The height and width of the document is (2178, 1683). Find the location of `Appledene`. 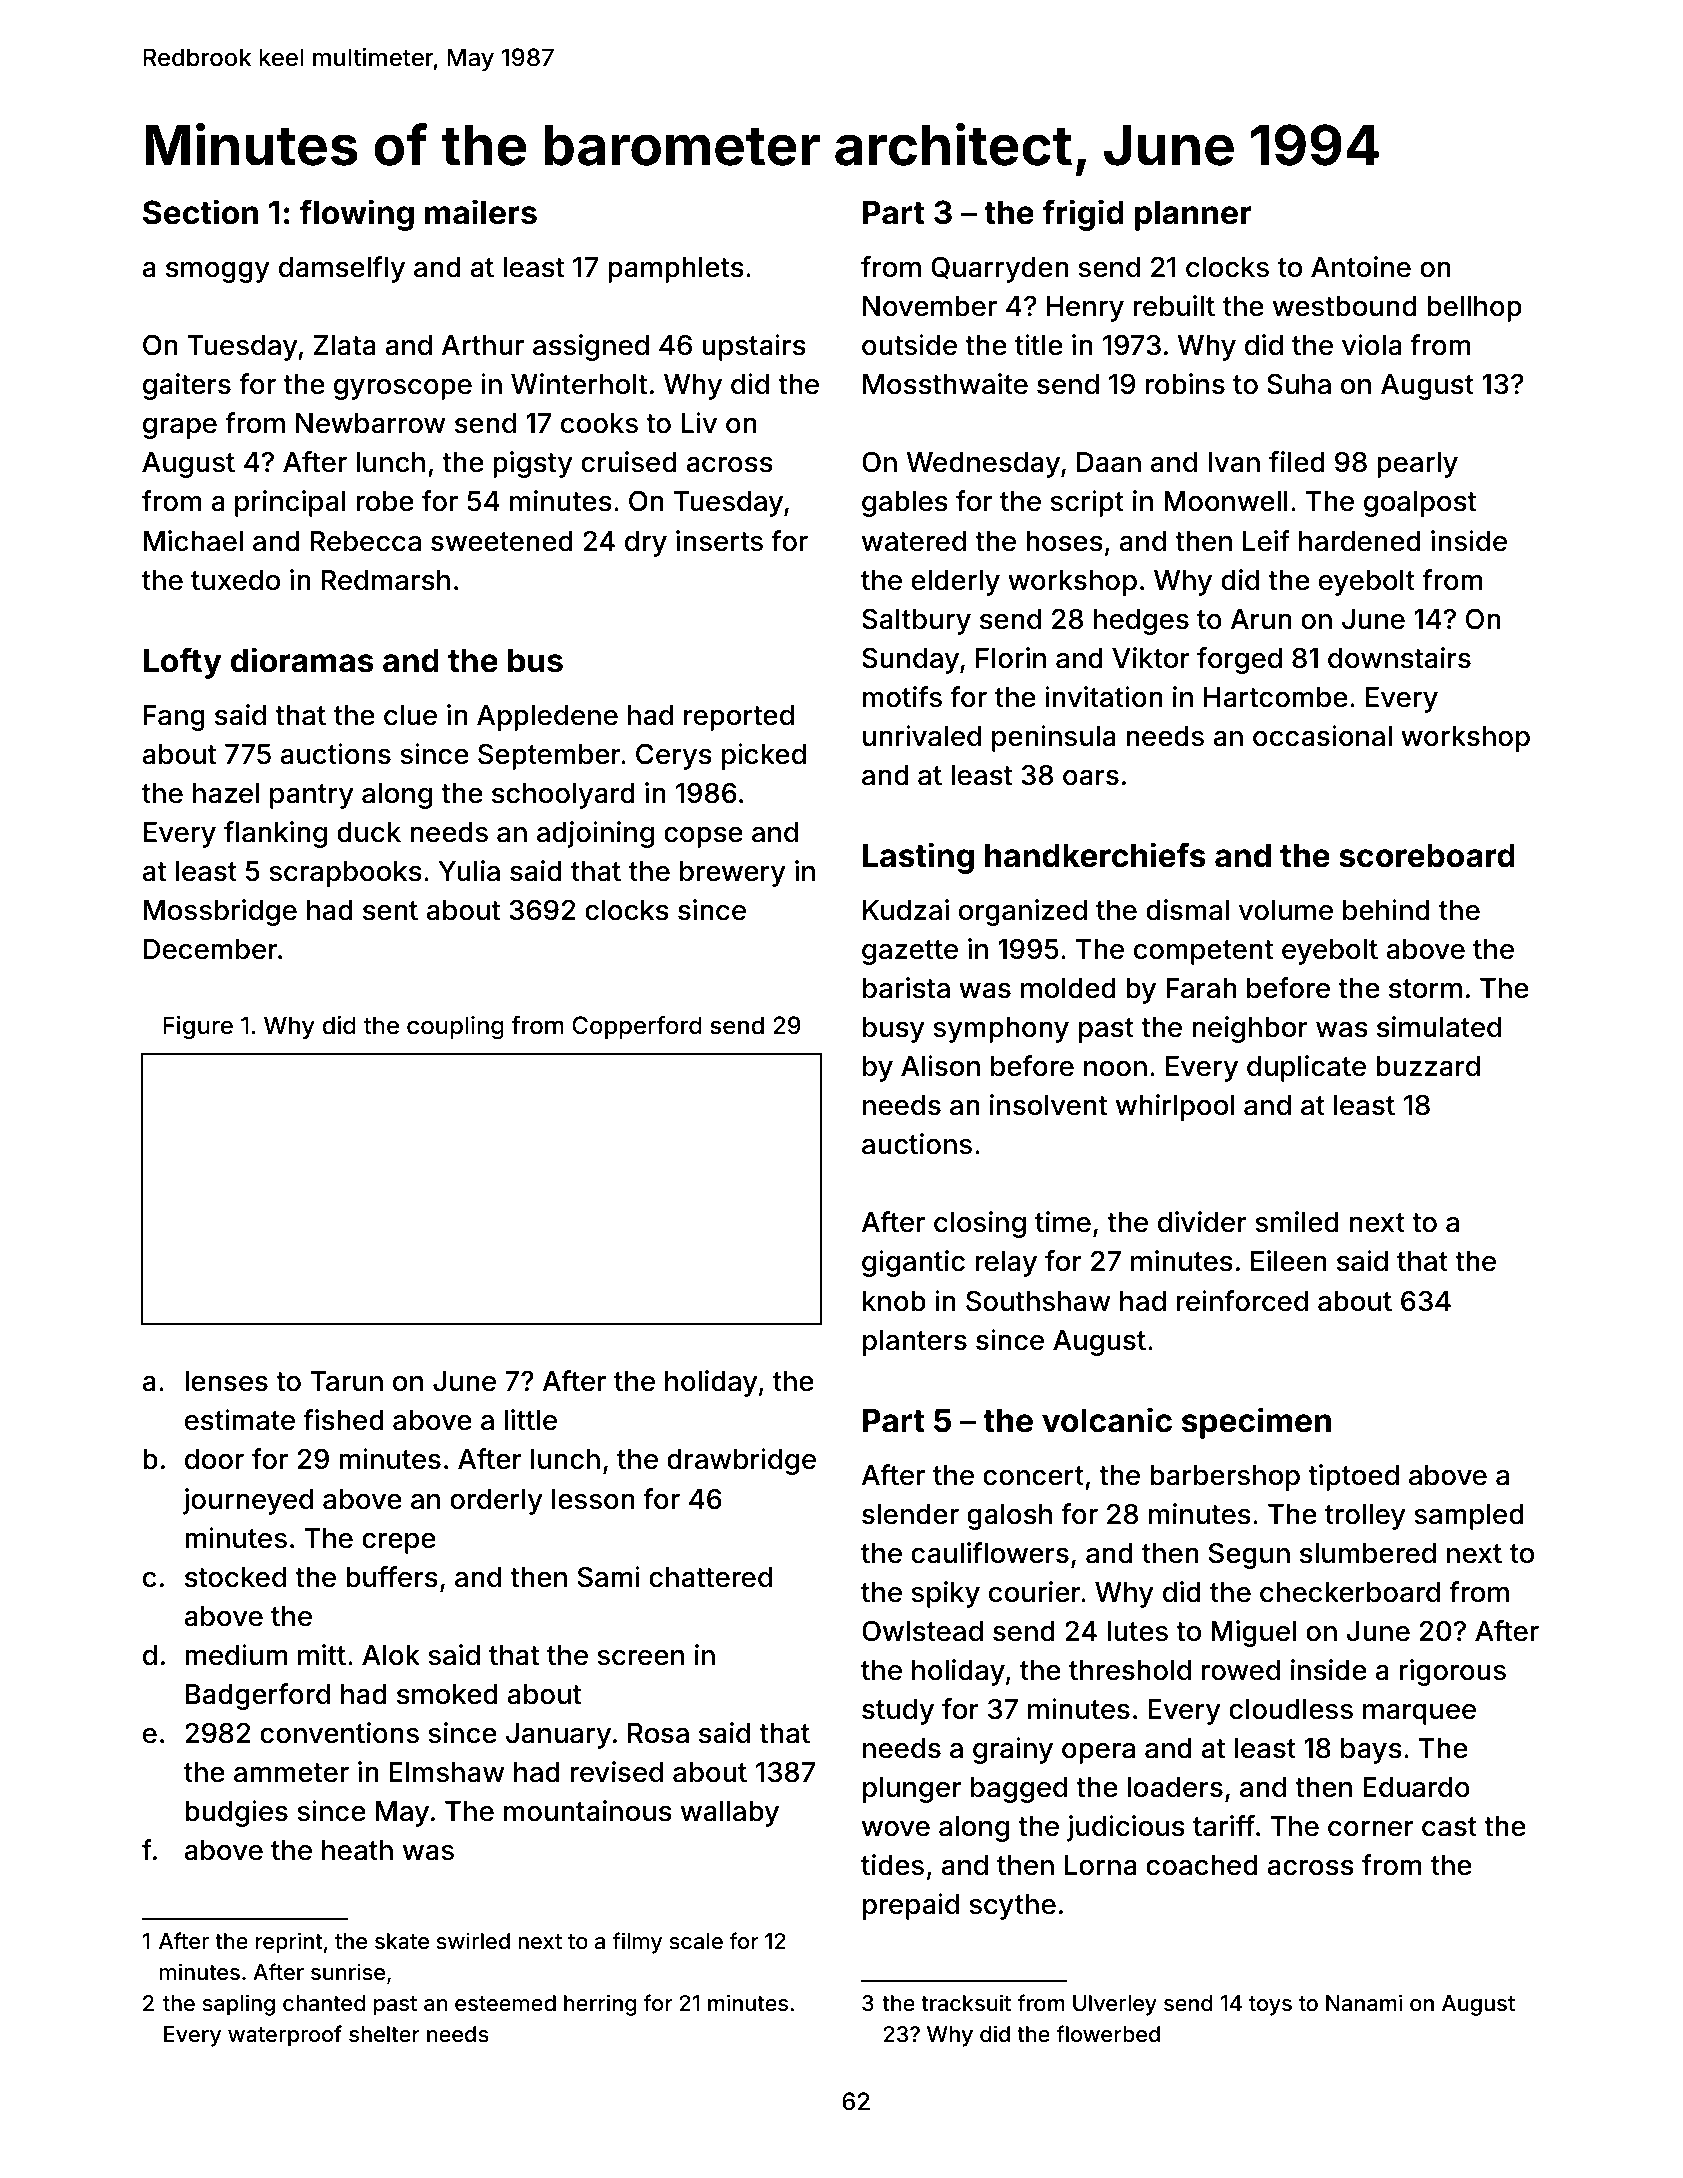

Appledene is located at coordinates (547, 718).
